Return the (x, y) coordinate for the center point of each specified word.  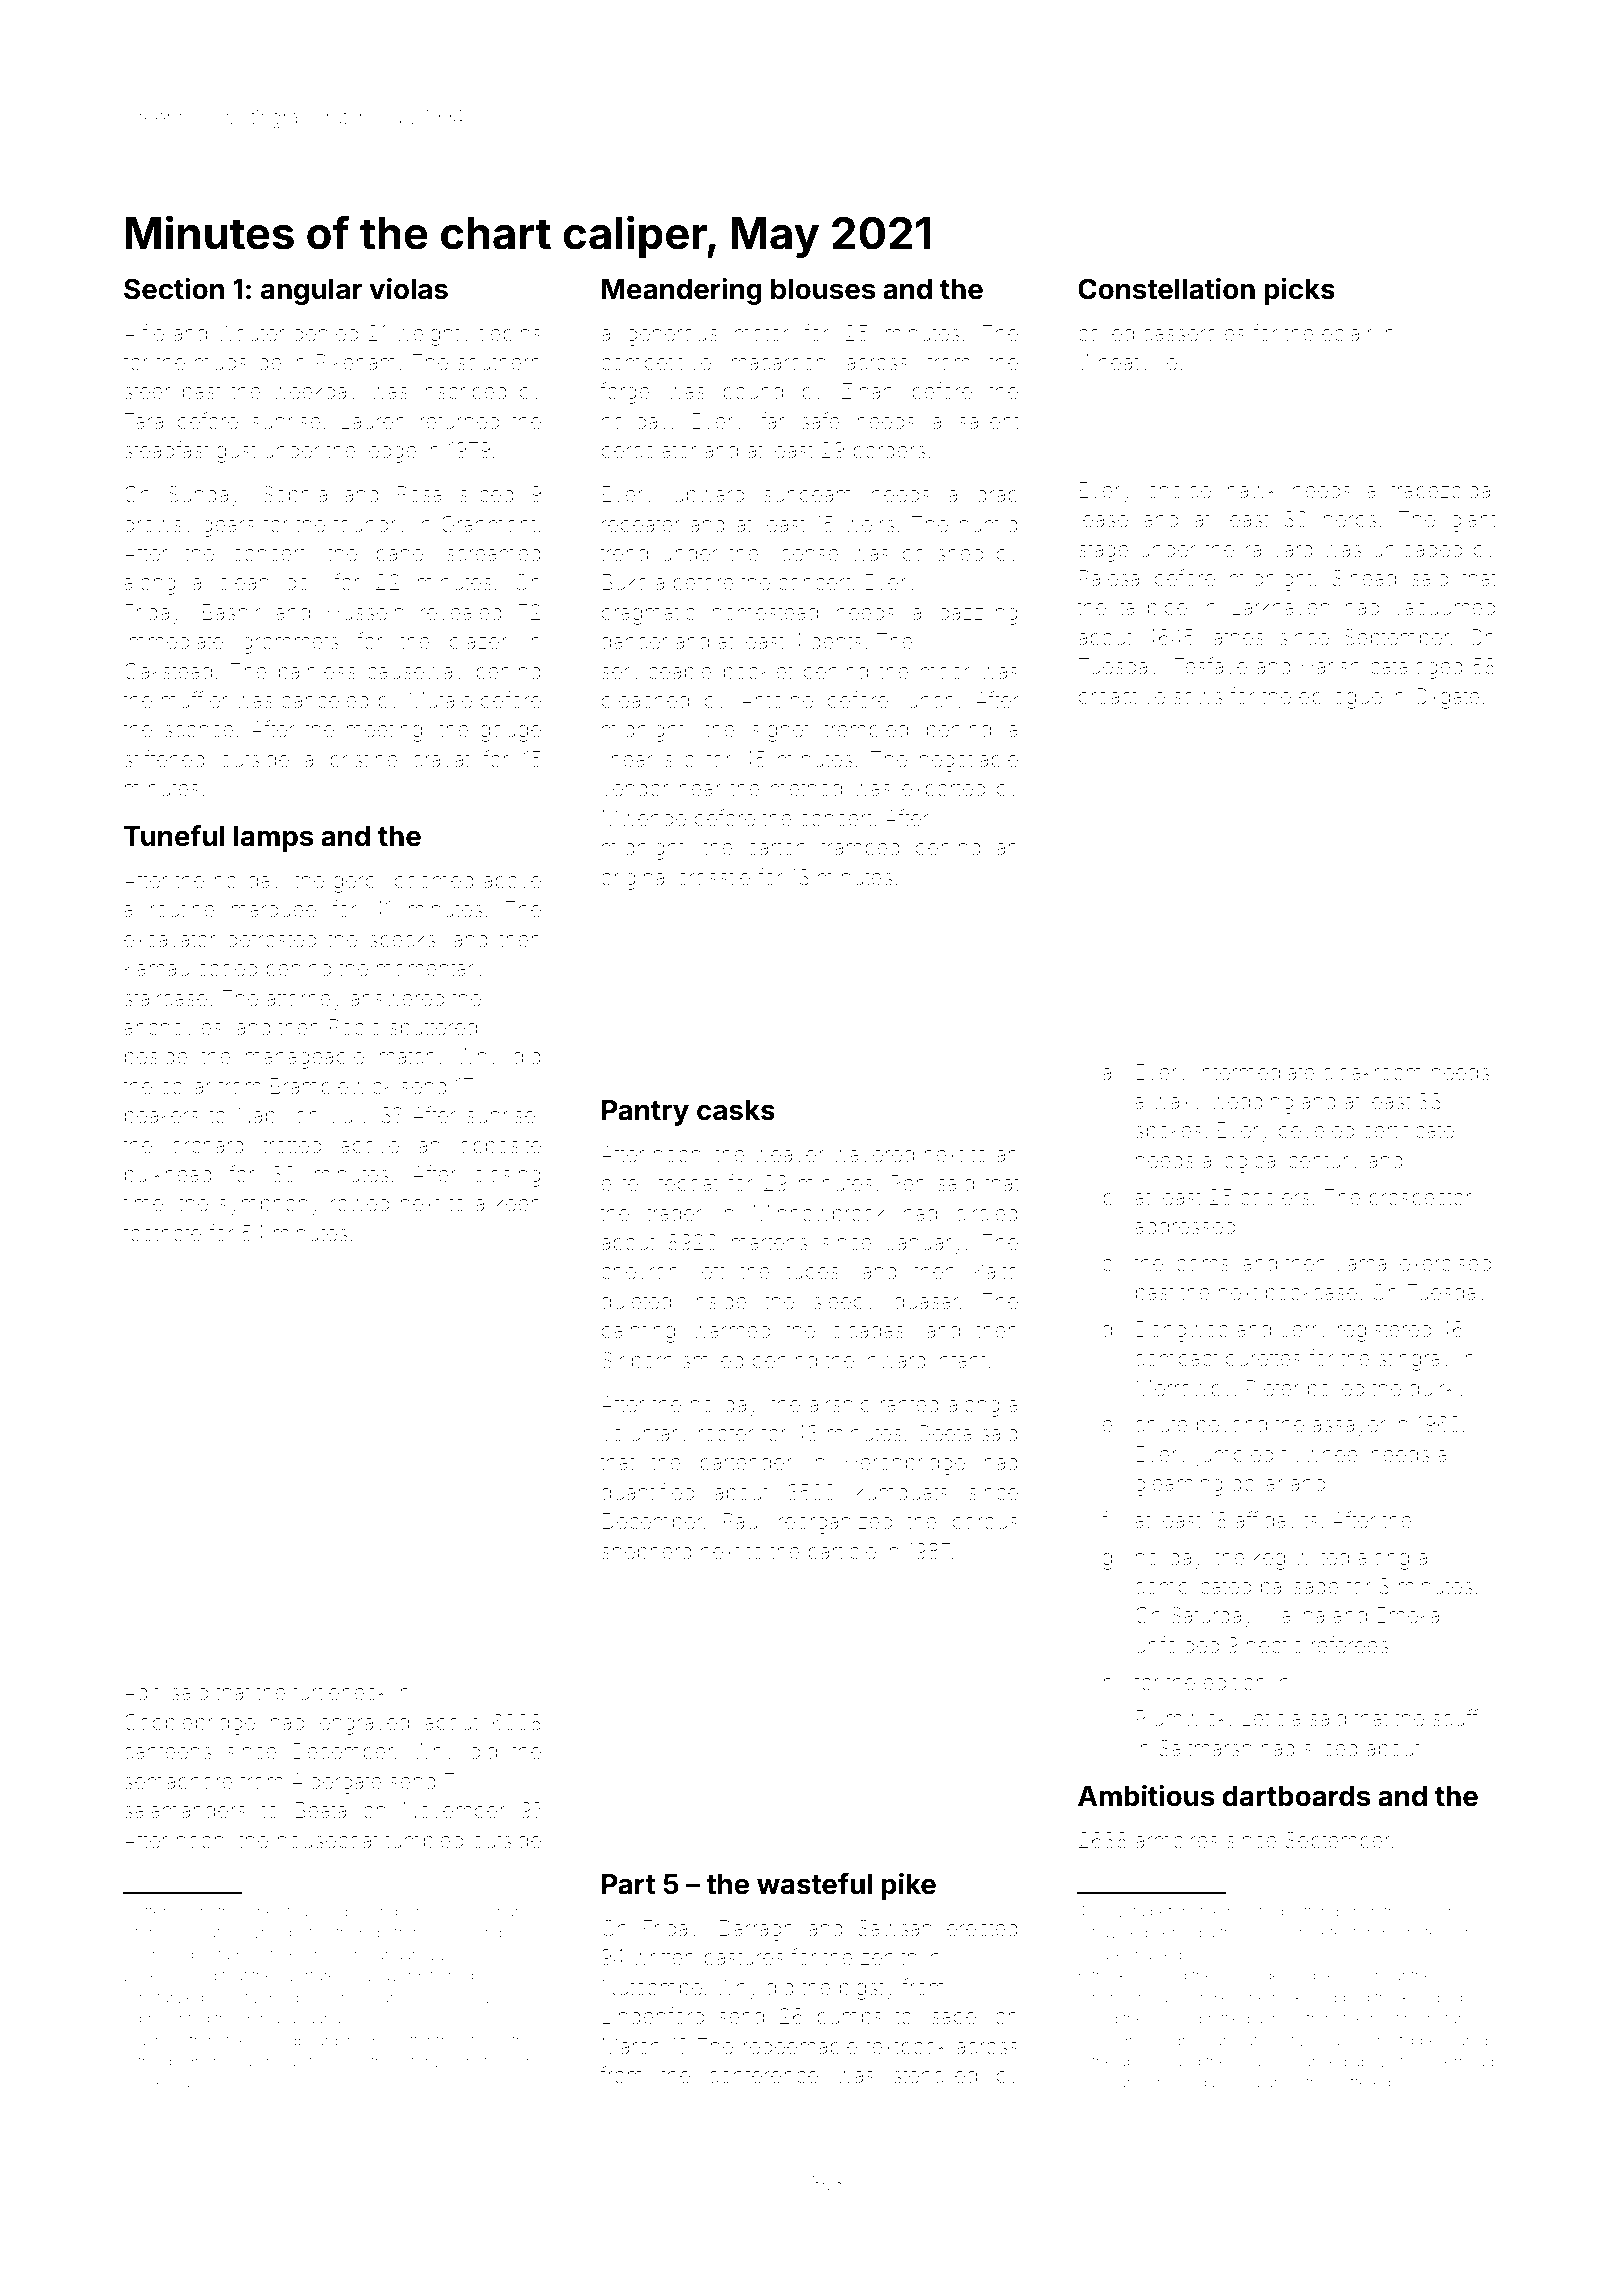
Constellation (1166, 289)
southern (499, 362)
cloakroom (1372, 1072)
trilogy (159, 2063)
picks (1299, 291)
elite (619, 1183)
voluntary (645, 1435)
